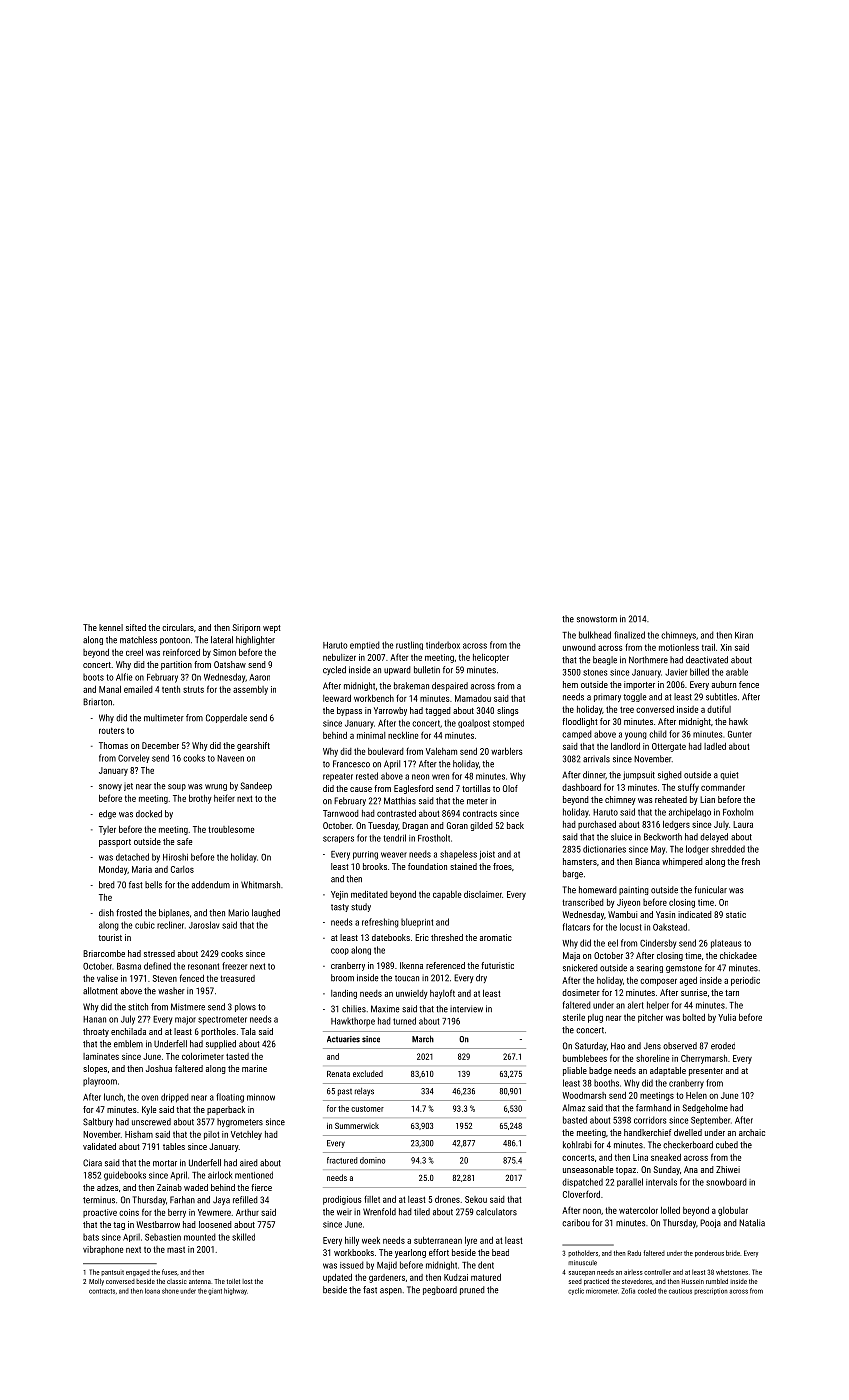 Image resolution: width=849 pixels, height=1400 pixels. I want to click on arable, so click(737, 672).
